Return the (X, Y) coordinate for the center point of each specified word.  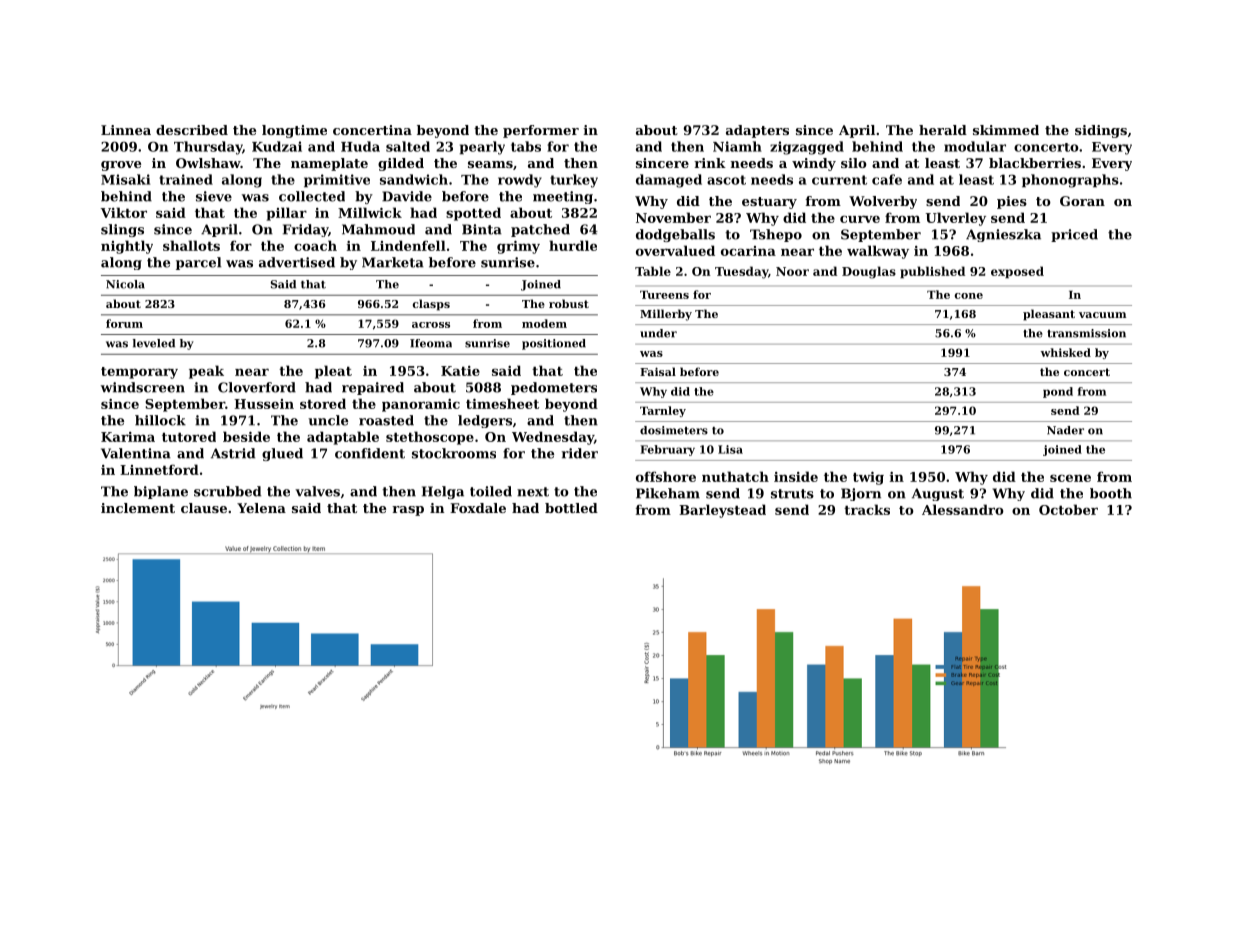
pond (1058, 392)
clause (204, 508)
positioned (554, 344)
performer (541, 131)
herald (943, 130)
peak (206, 372)
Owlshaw (208, 163)
